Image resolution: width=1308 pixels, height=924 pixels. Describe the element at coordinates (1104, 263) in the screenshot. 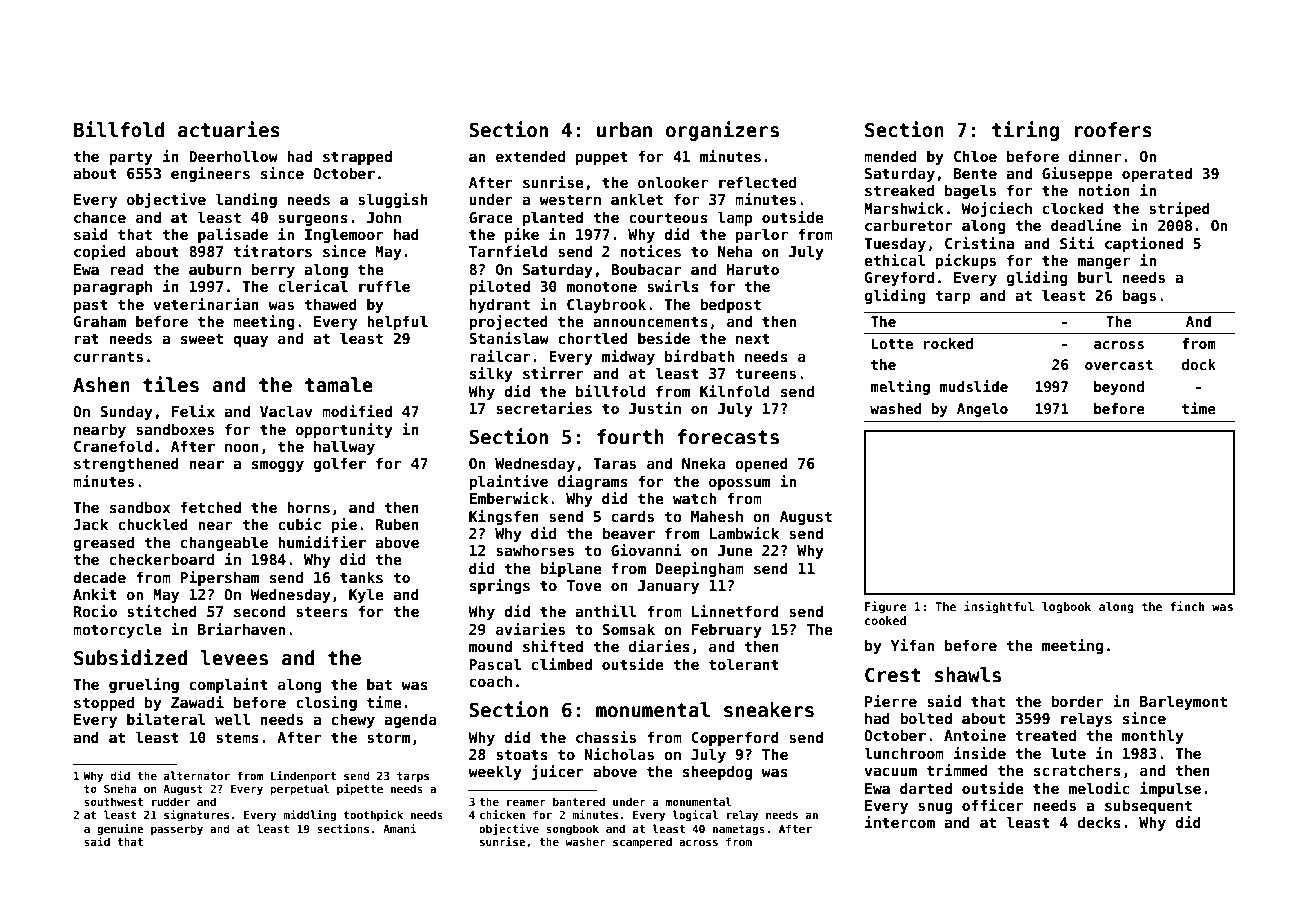

I see `manger` at that location.
